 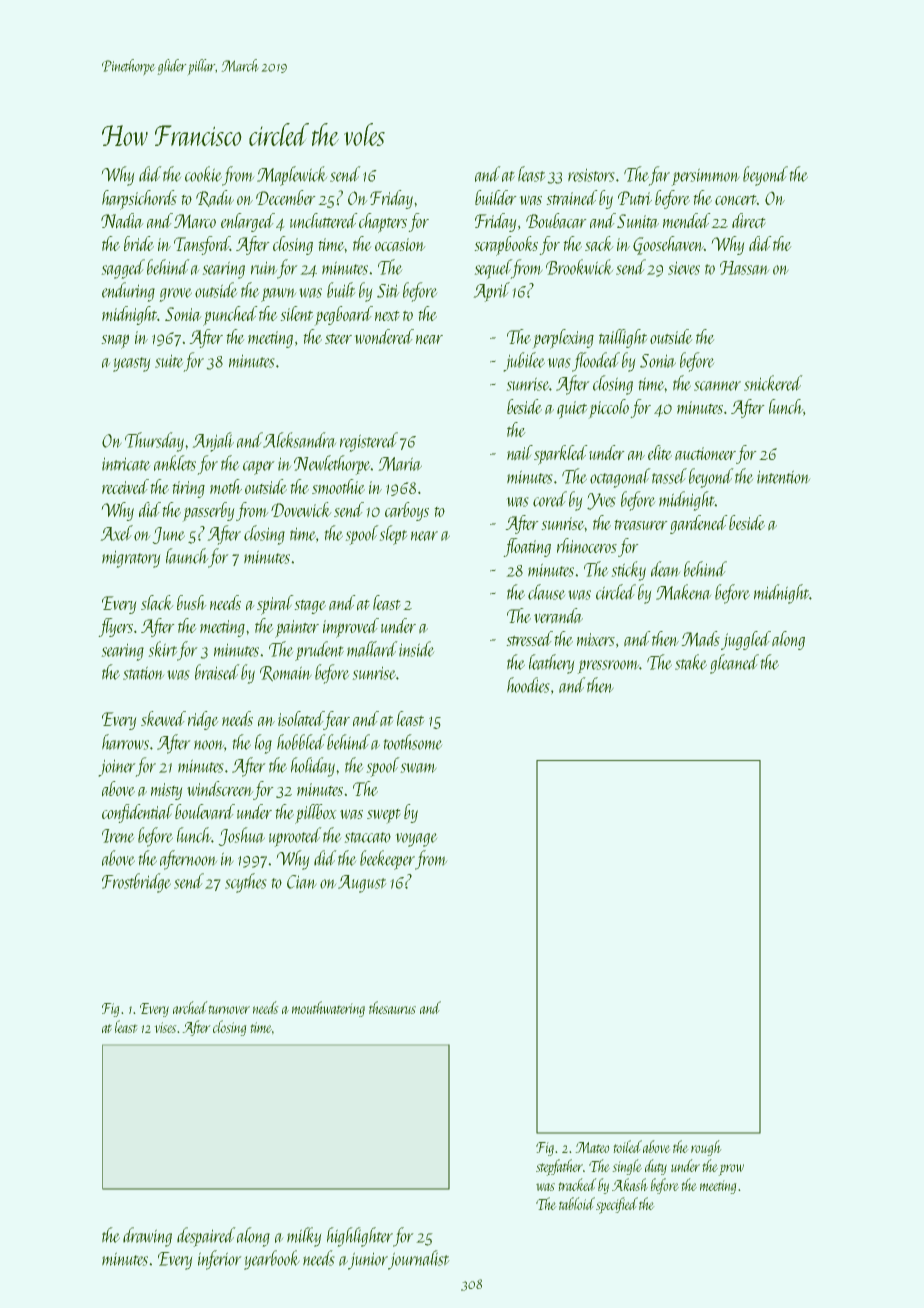 I want to click on pressroom, so click(x=608, y=667).
